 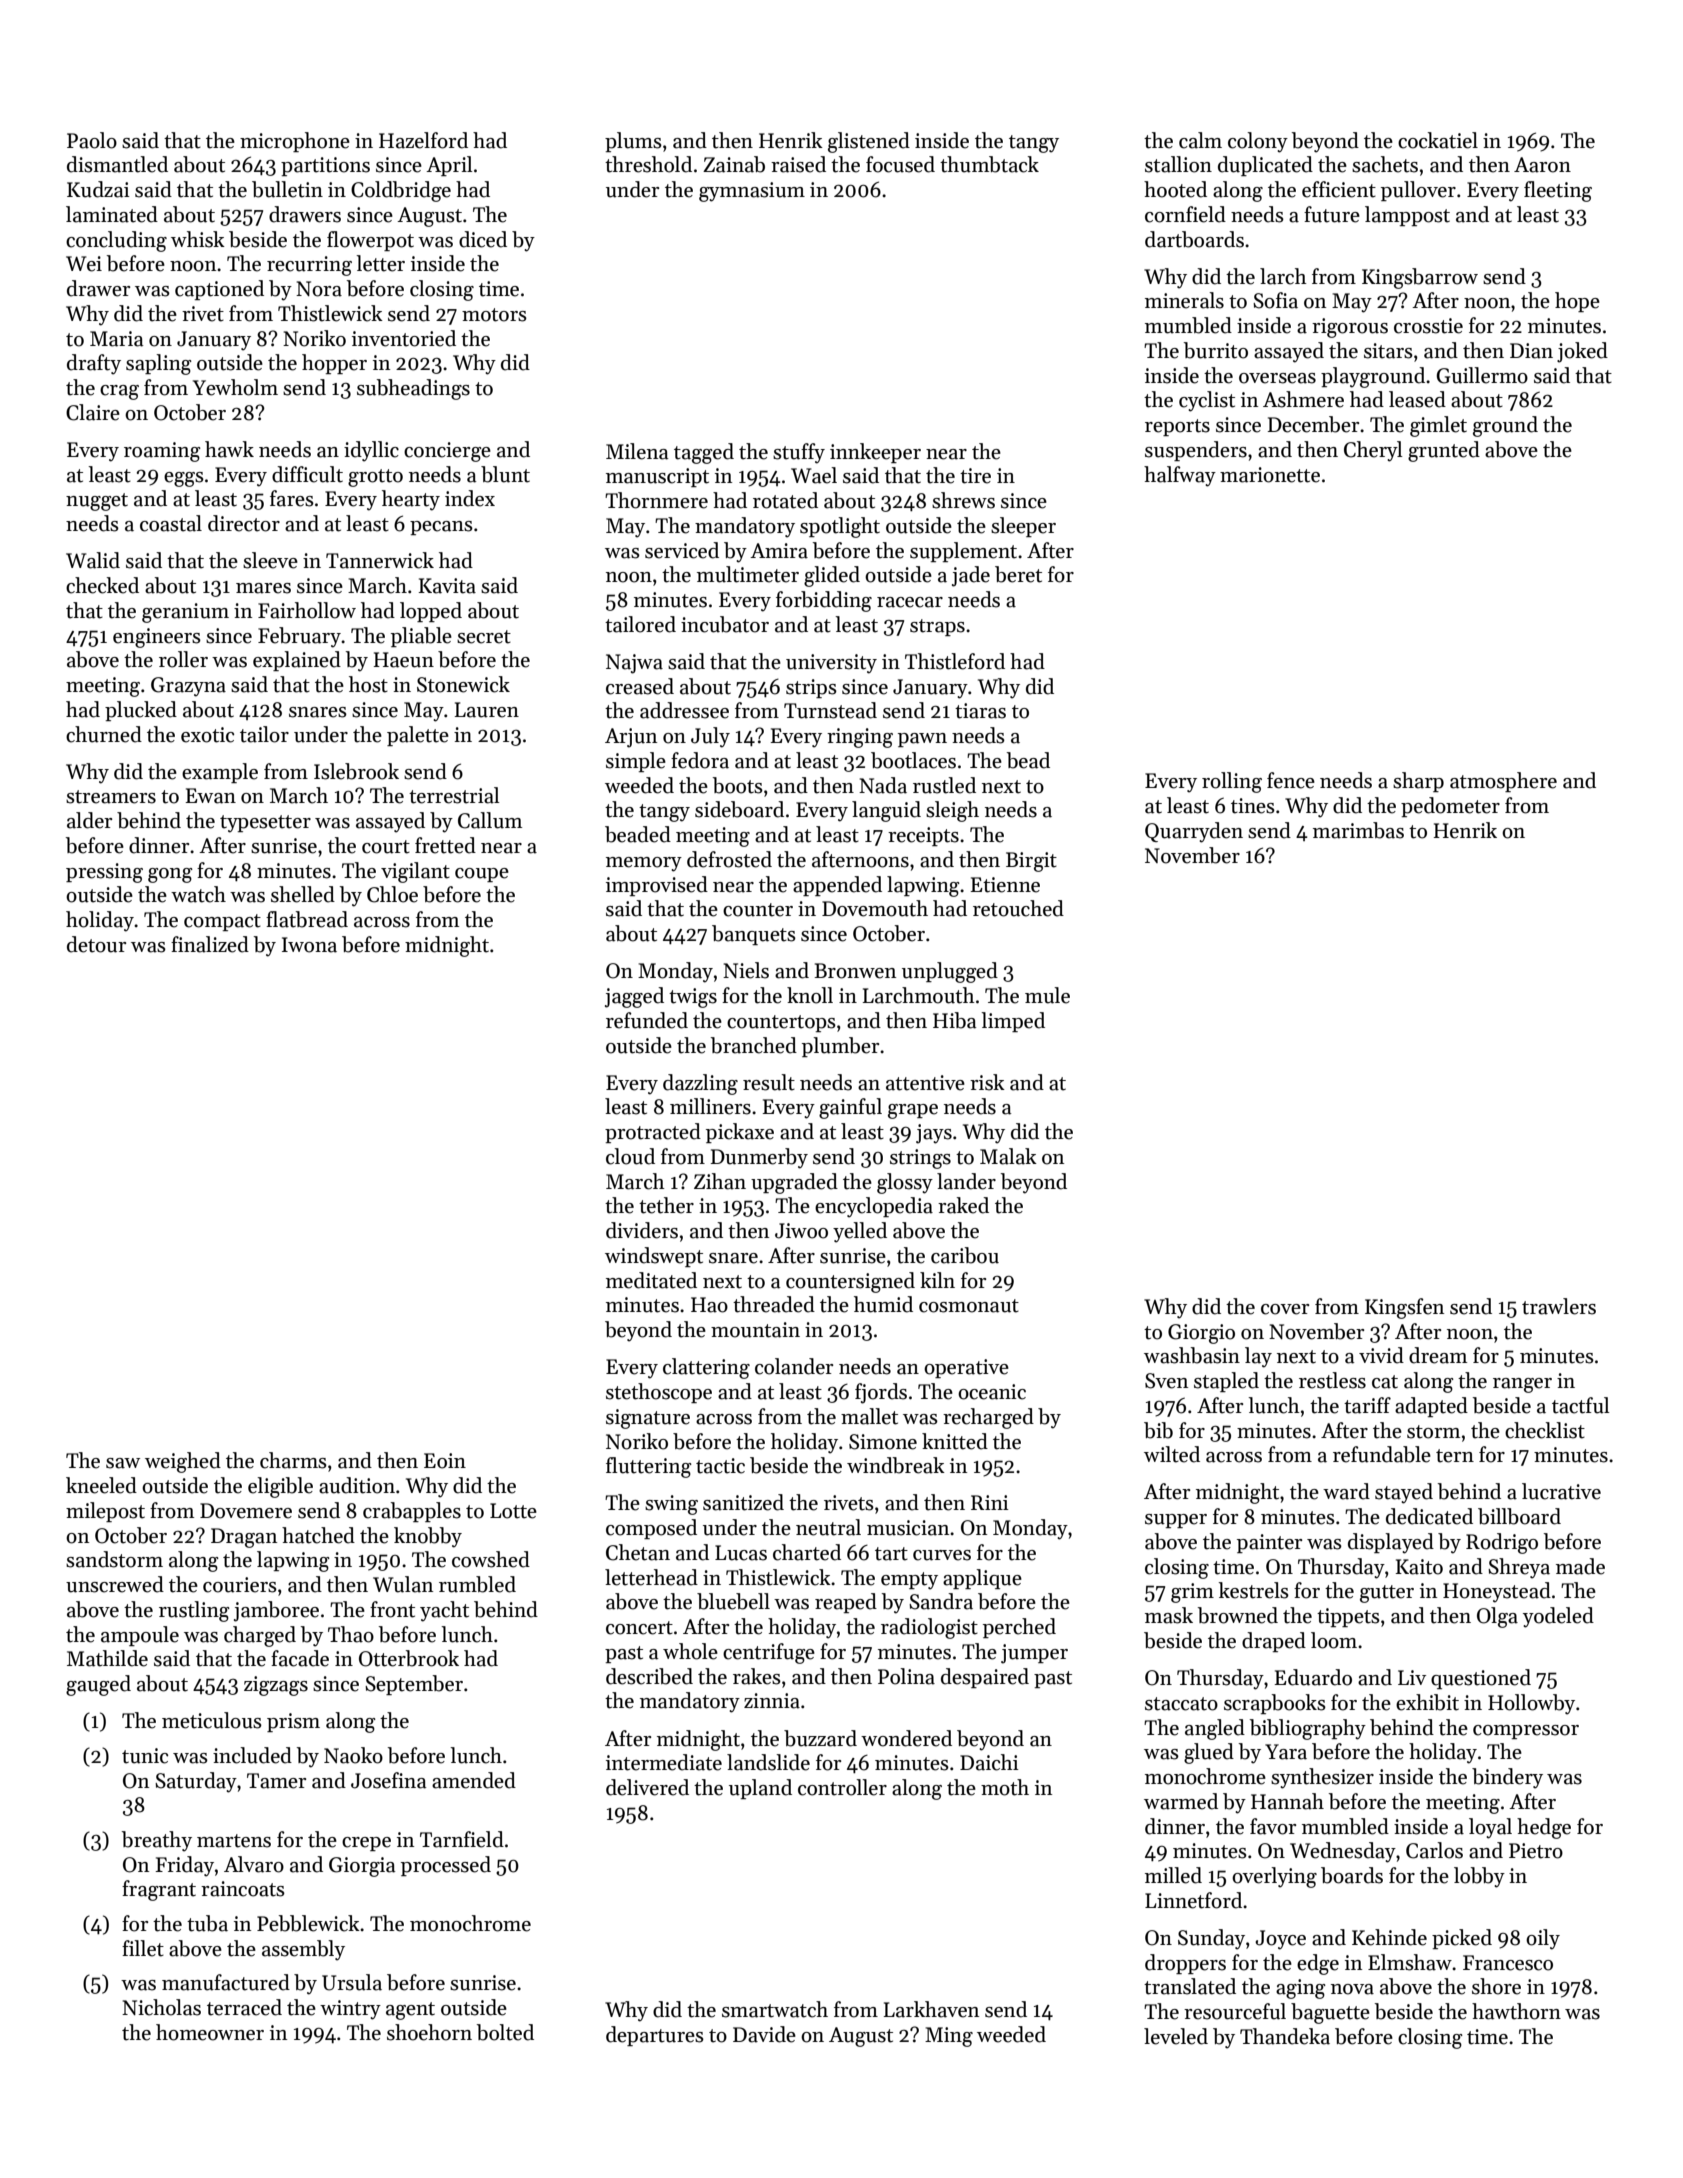 I want to click on homeowner, so click(x=210, y=2032).
